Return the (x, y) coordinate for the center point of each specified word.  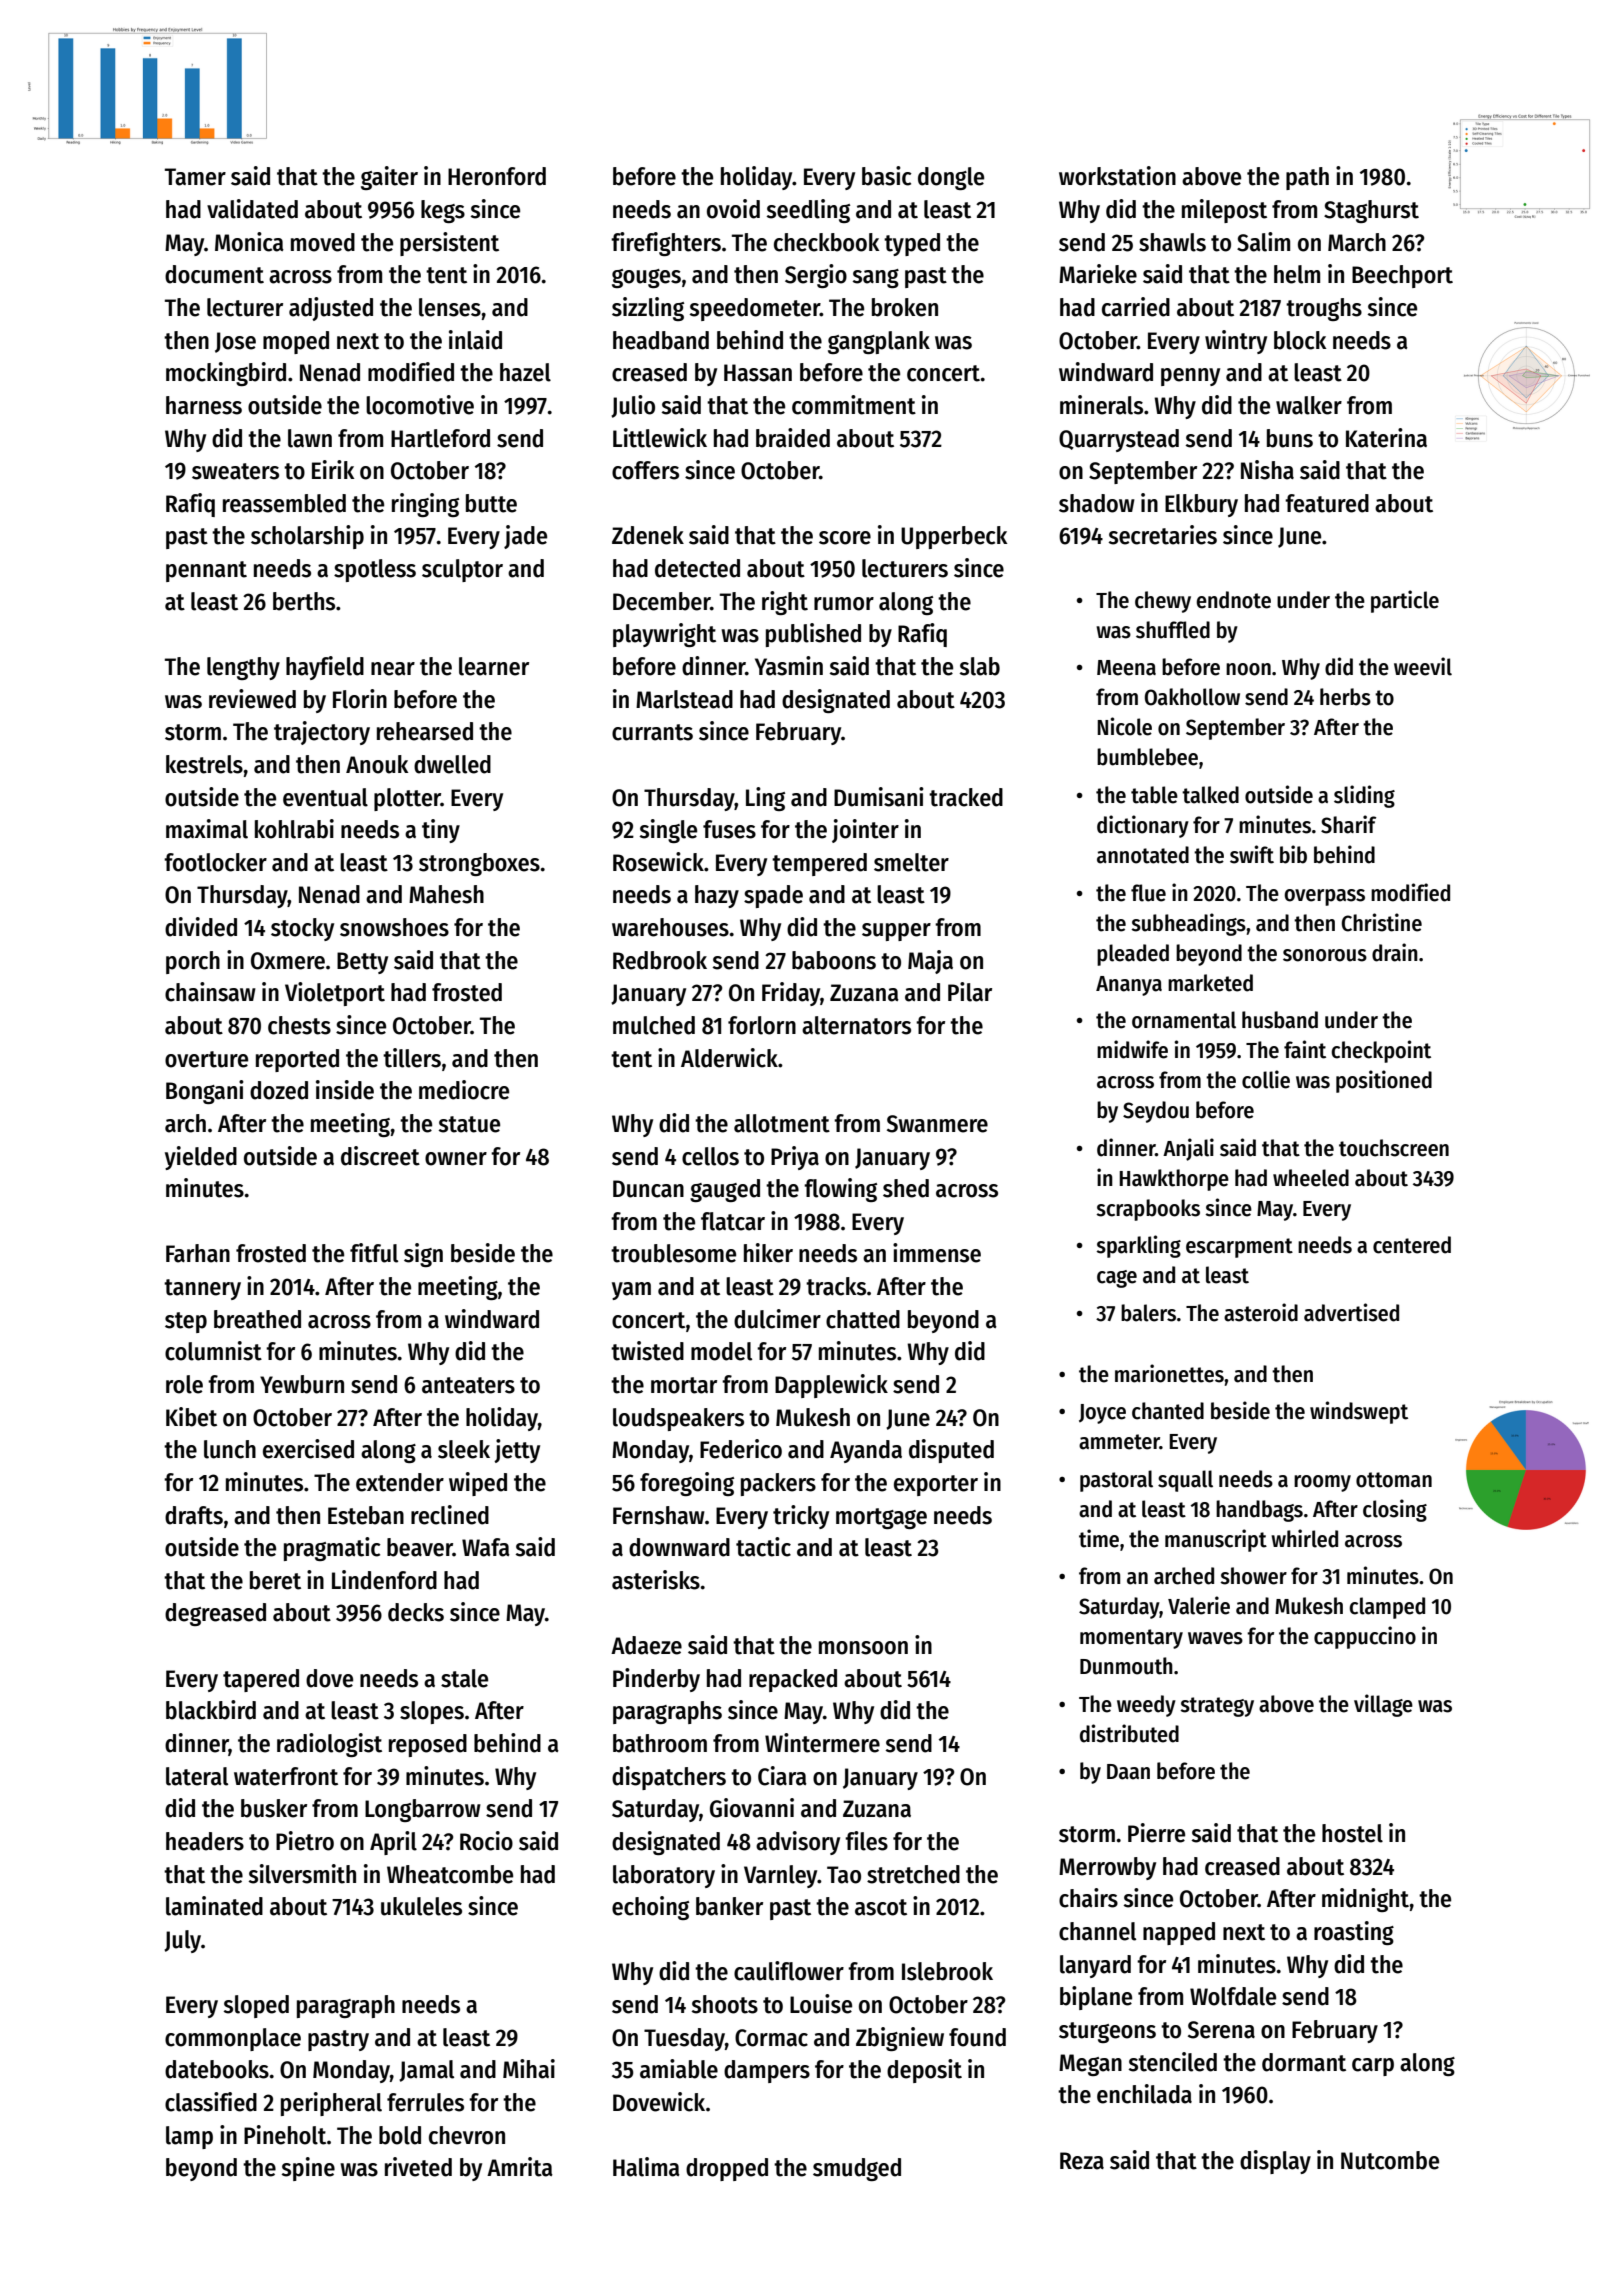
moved (323, 242)
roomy (1322, 1483)
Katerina (1386, 438)
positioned (1384, 1081)
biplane (1096, 1998)
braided (793, 438)
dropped (727, 2169)
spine (308, 2169)
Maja (930, 962)
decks (416, 1612)
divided (201, 927)
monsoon (863, 1648)
